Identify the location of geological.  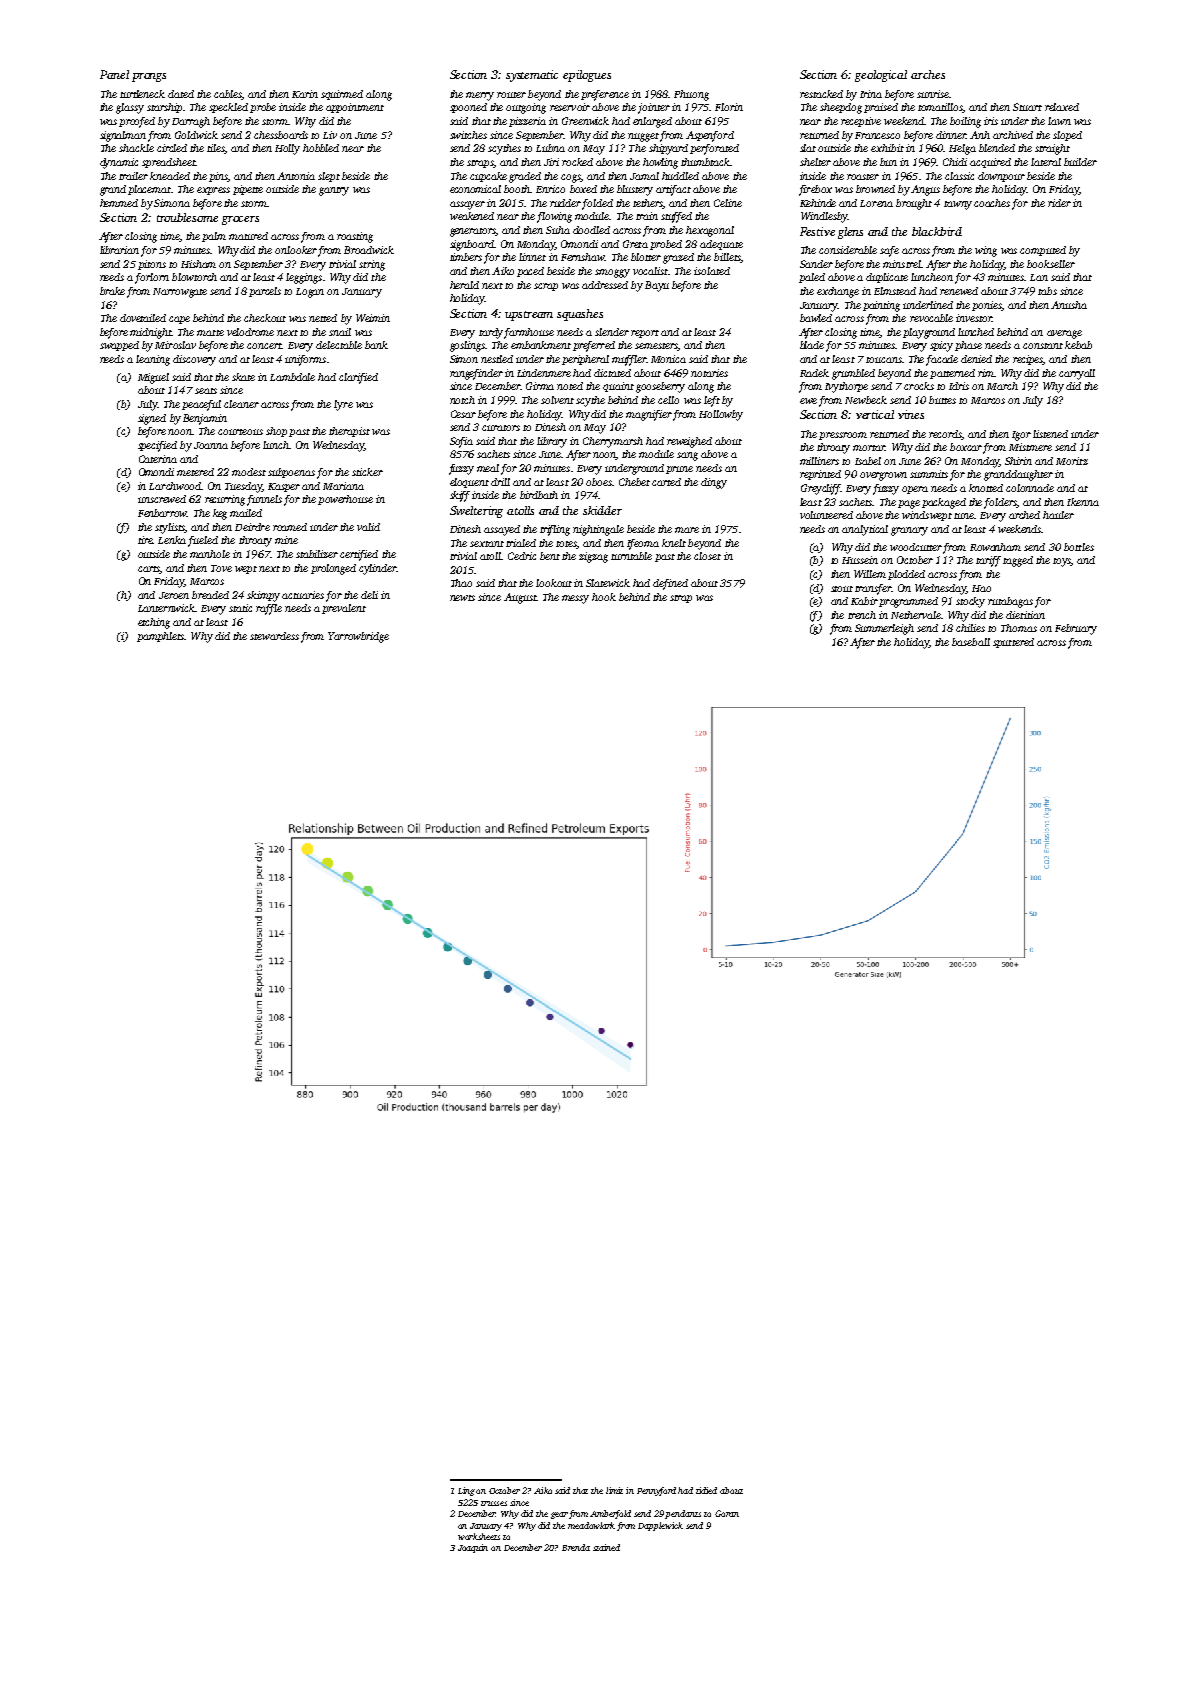
(881, 76).
